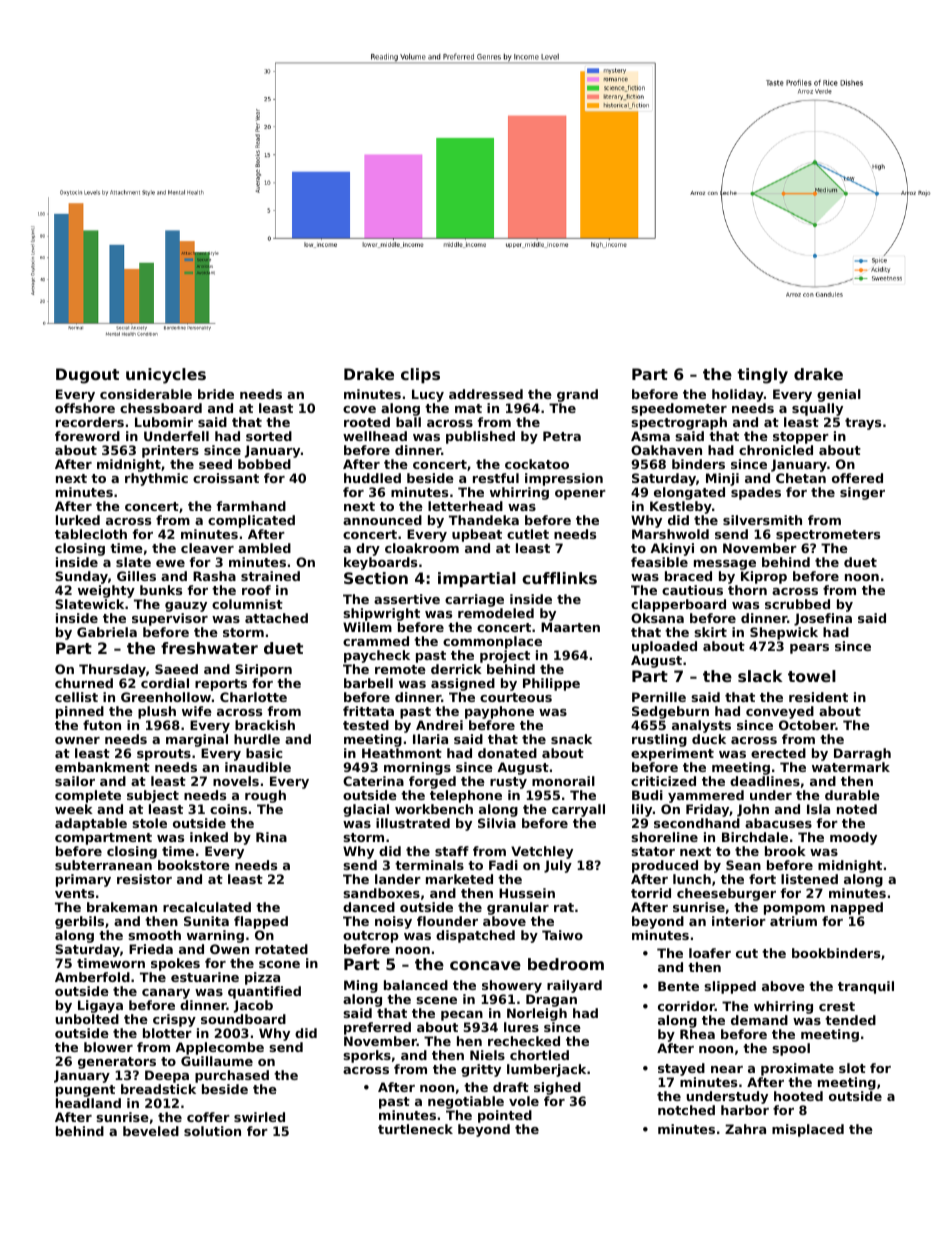  What do you see at coordinates (762, 520) in the image?
I see `silversmith` at bounding box center [762, 520].
